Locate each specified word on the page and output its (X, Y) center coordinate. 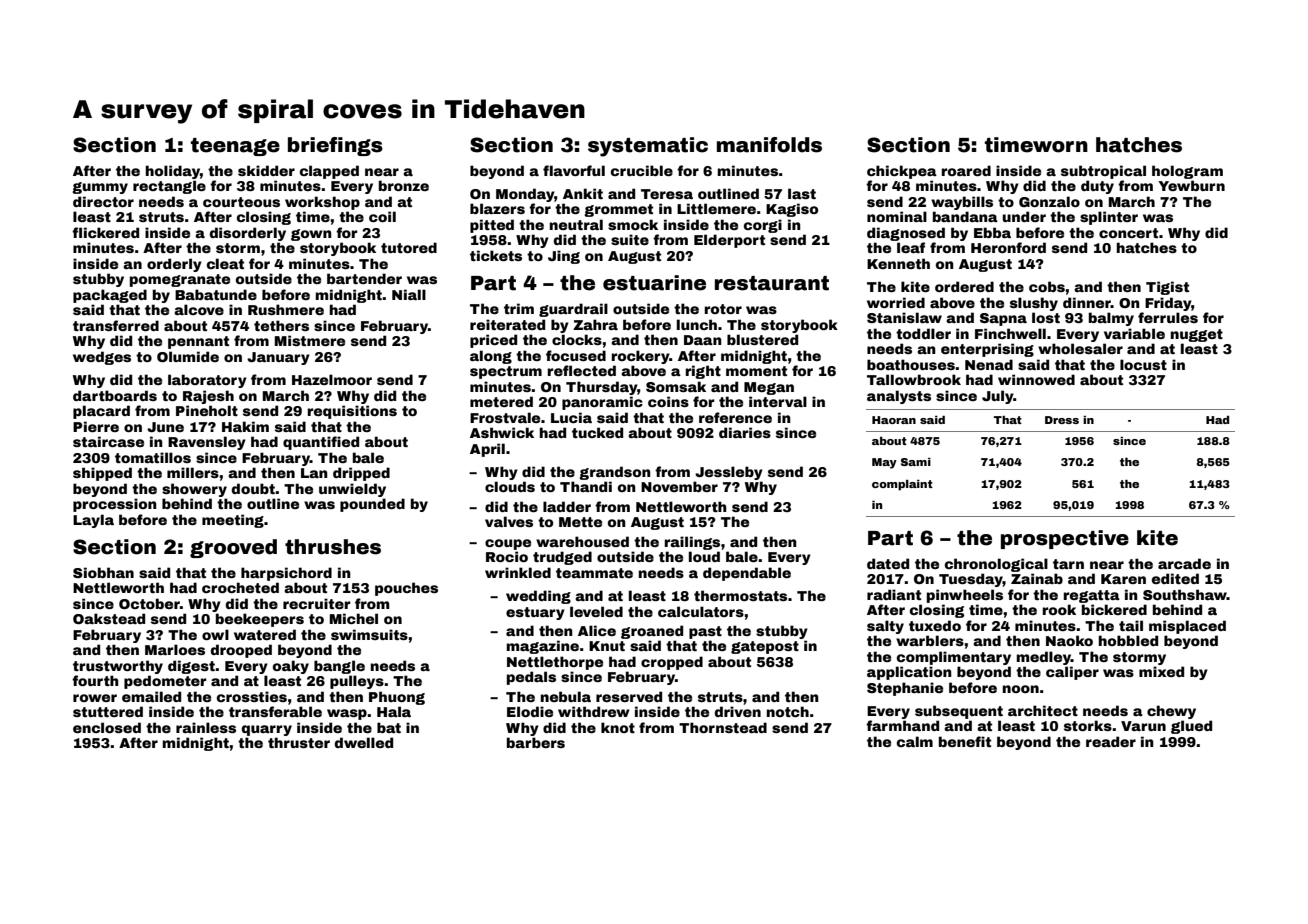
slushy (1034, 304)
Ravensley (207, 443)
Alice (597, 630)
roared (966, 170)
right (703, 372)
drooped (241, 651)
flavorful (574, 170)
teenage (235, 147)
